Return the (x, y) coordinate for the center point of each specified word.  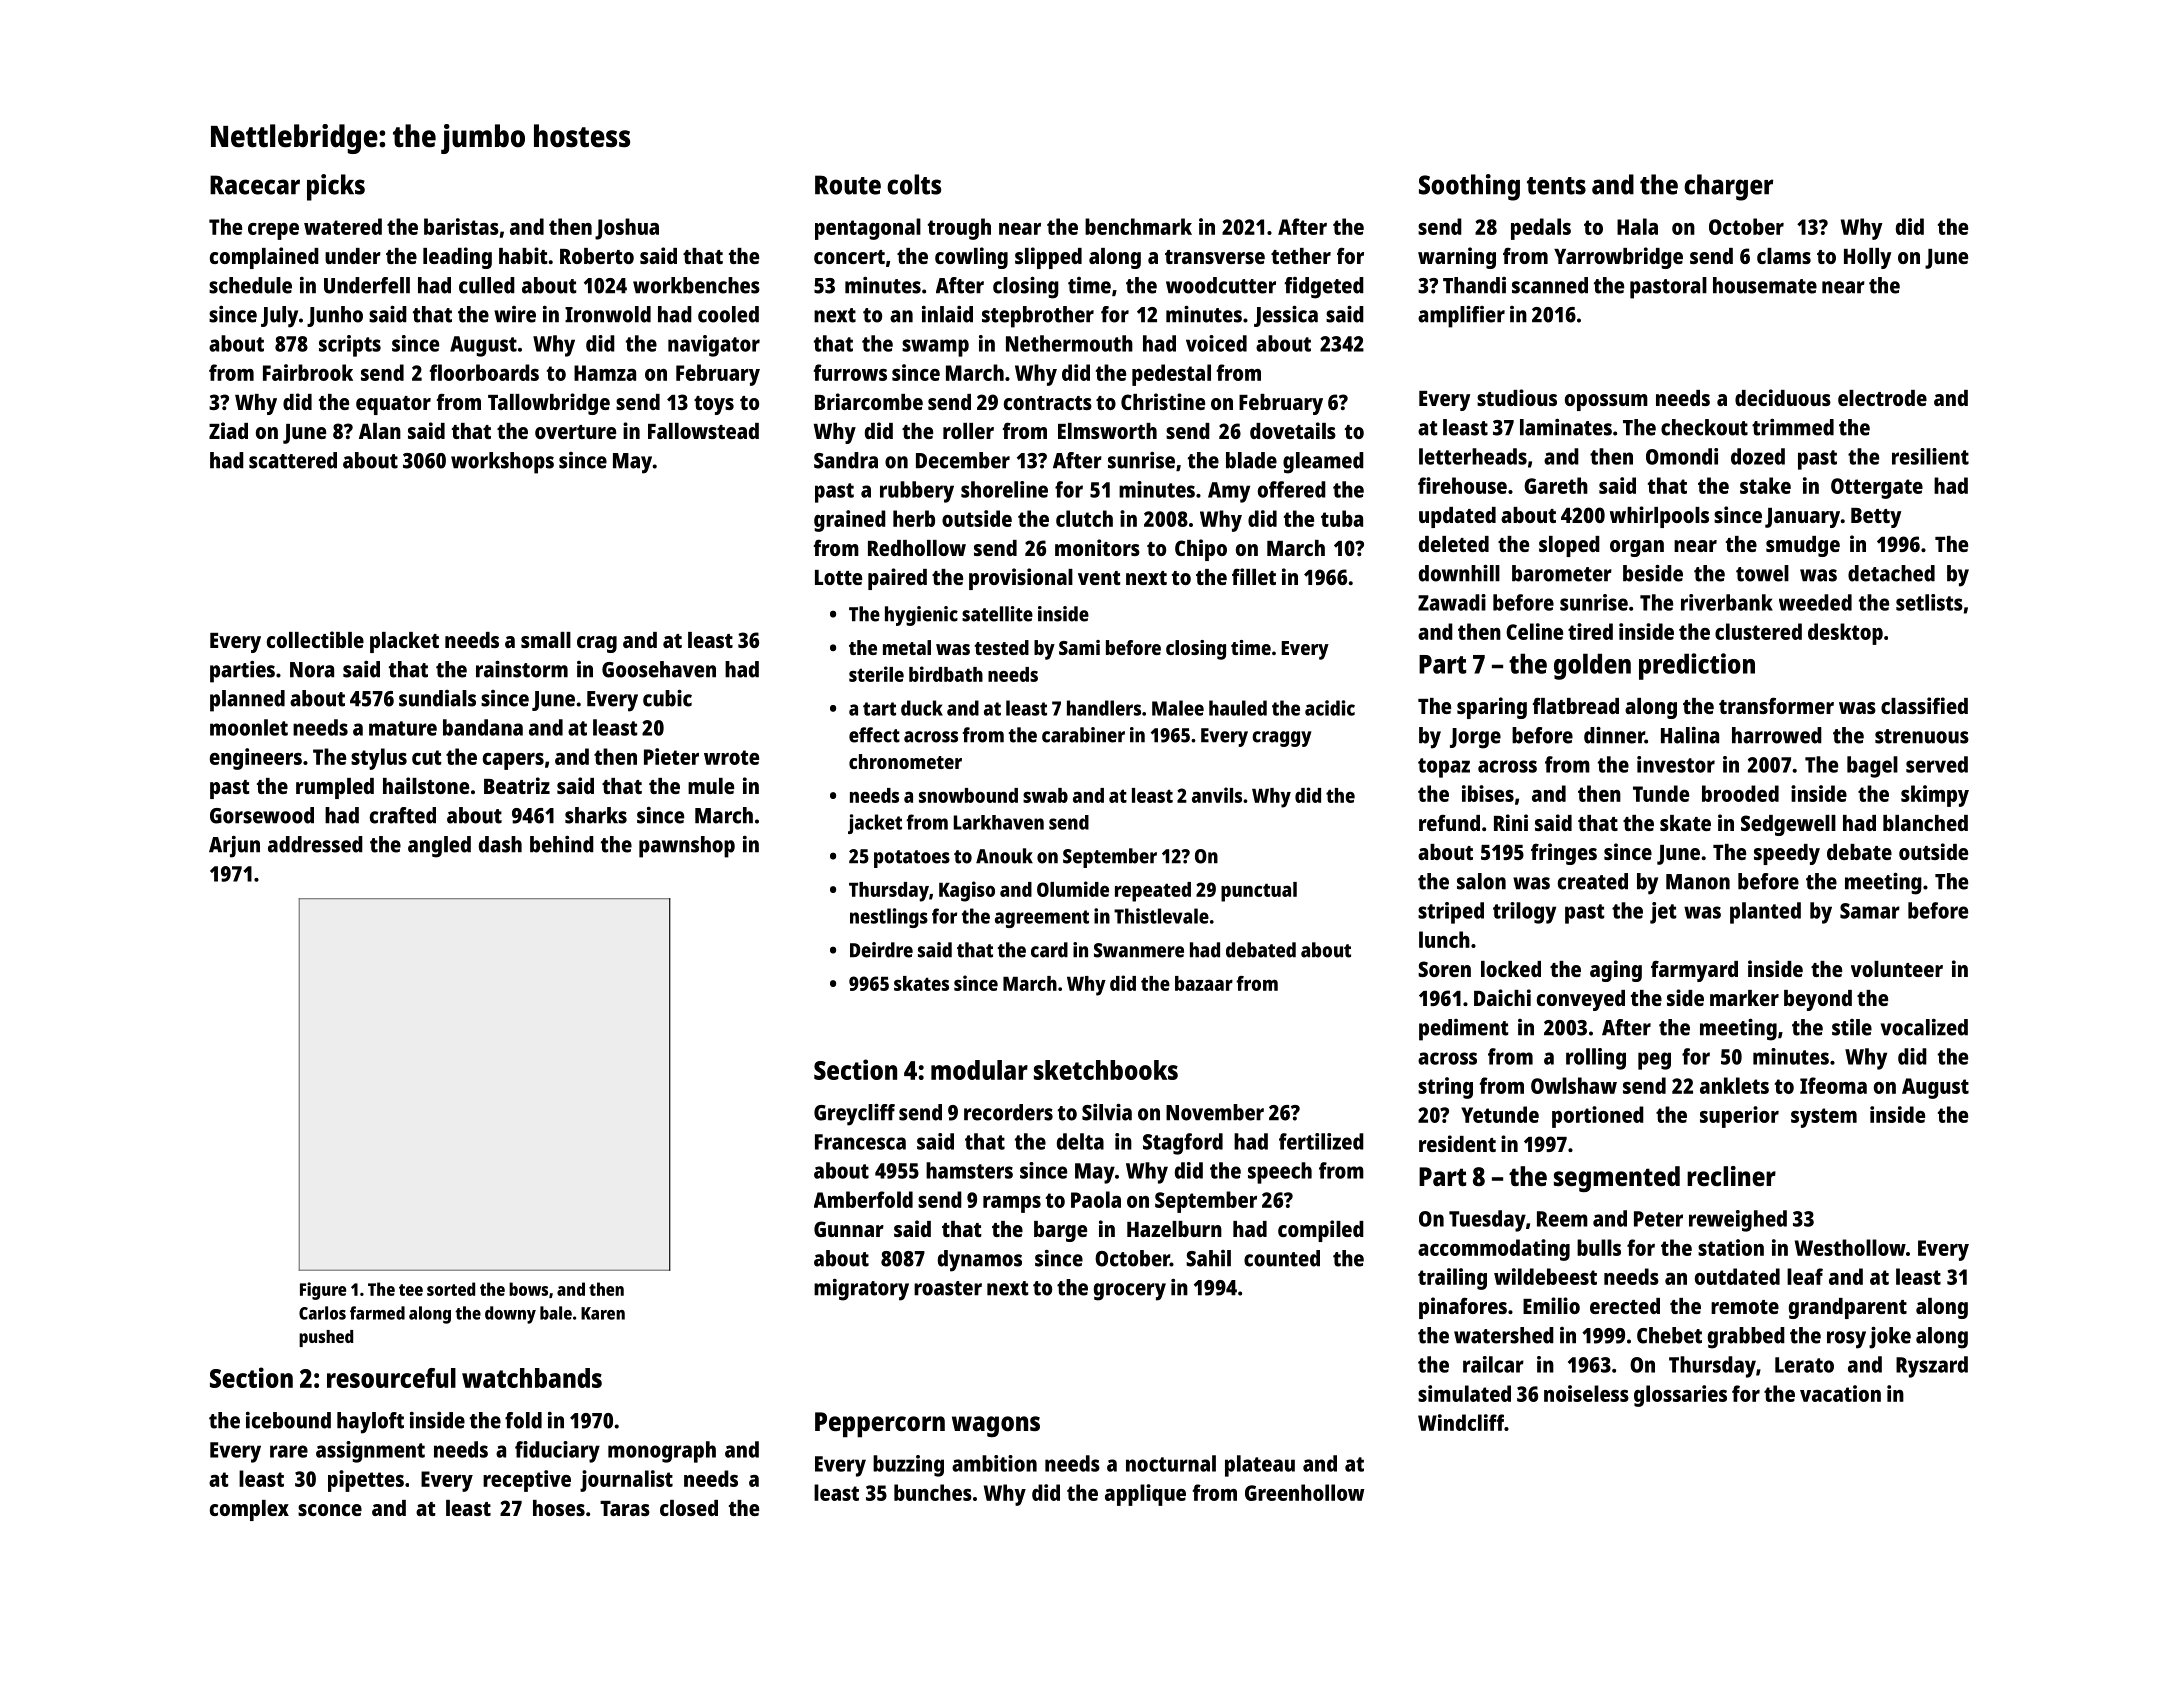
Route (848, 185)
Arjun (234, 847)
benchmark (1138, 226)
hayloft (370, 1423)
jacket (875, 824)
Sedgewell (1788, 825)
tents (1556, 186)
